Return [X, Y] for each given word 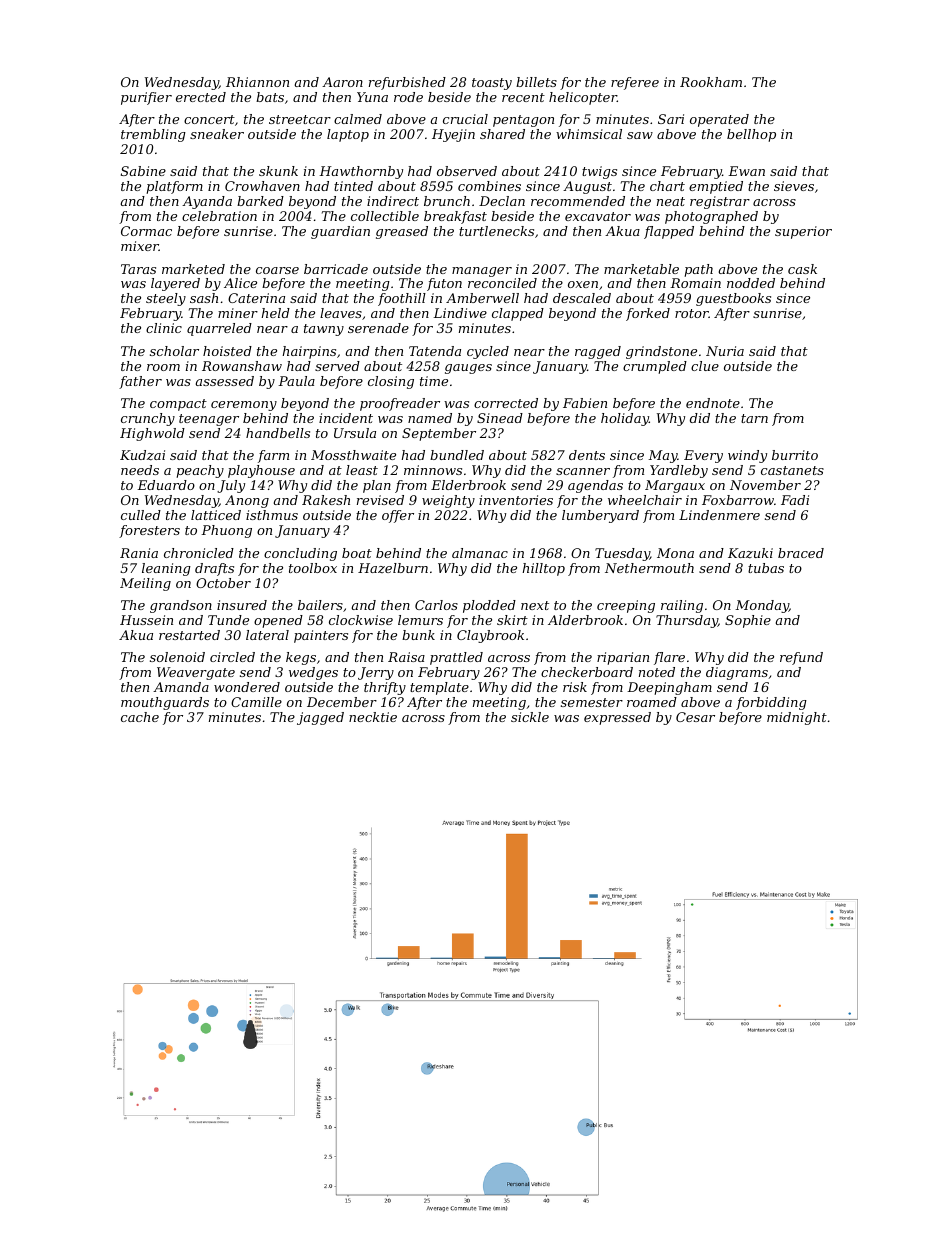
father [140, 382]
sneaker [217, 134]
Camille [256, 702]
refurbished [407, 83]
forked [648, 314]
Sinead [500, 418]
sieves [794, 186]
